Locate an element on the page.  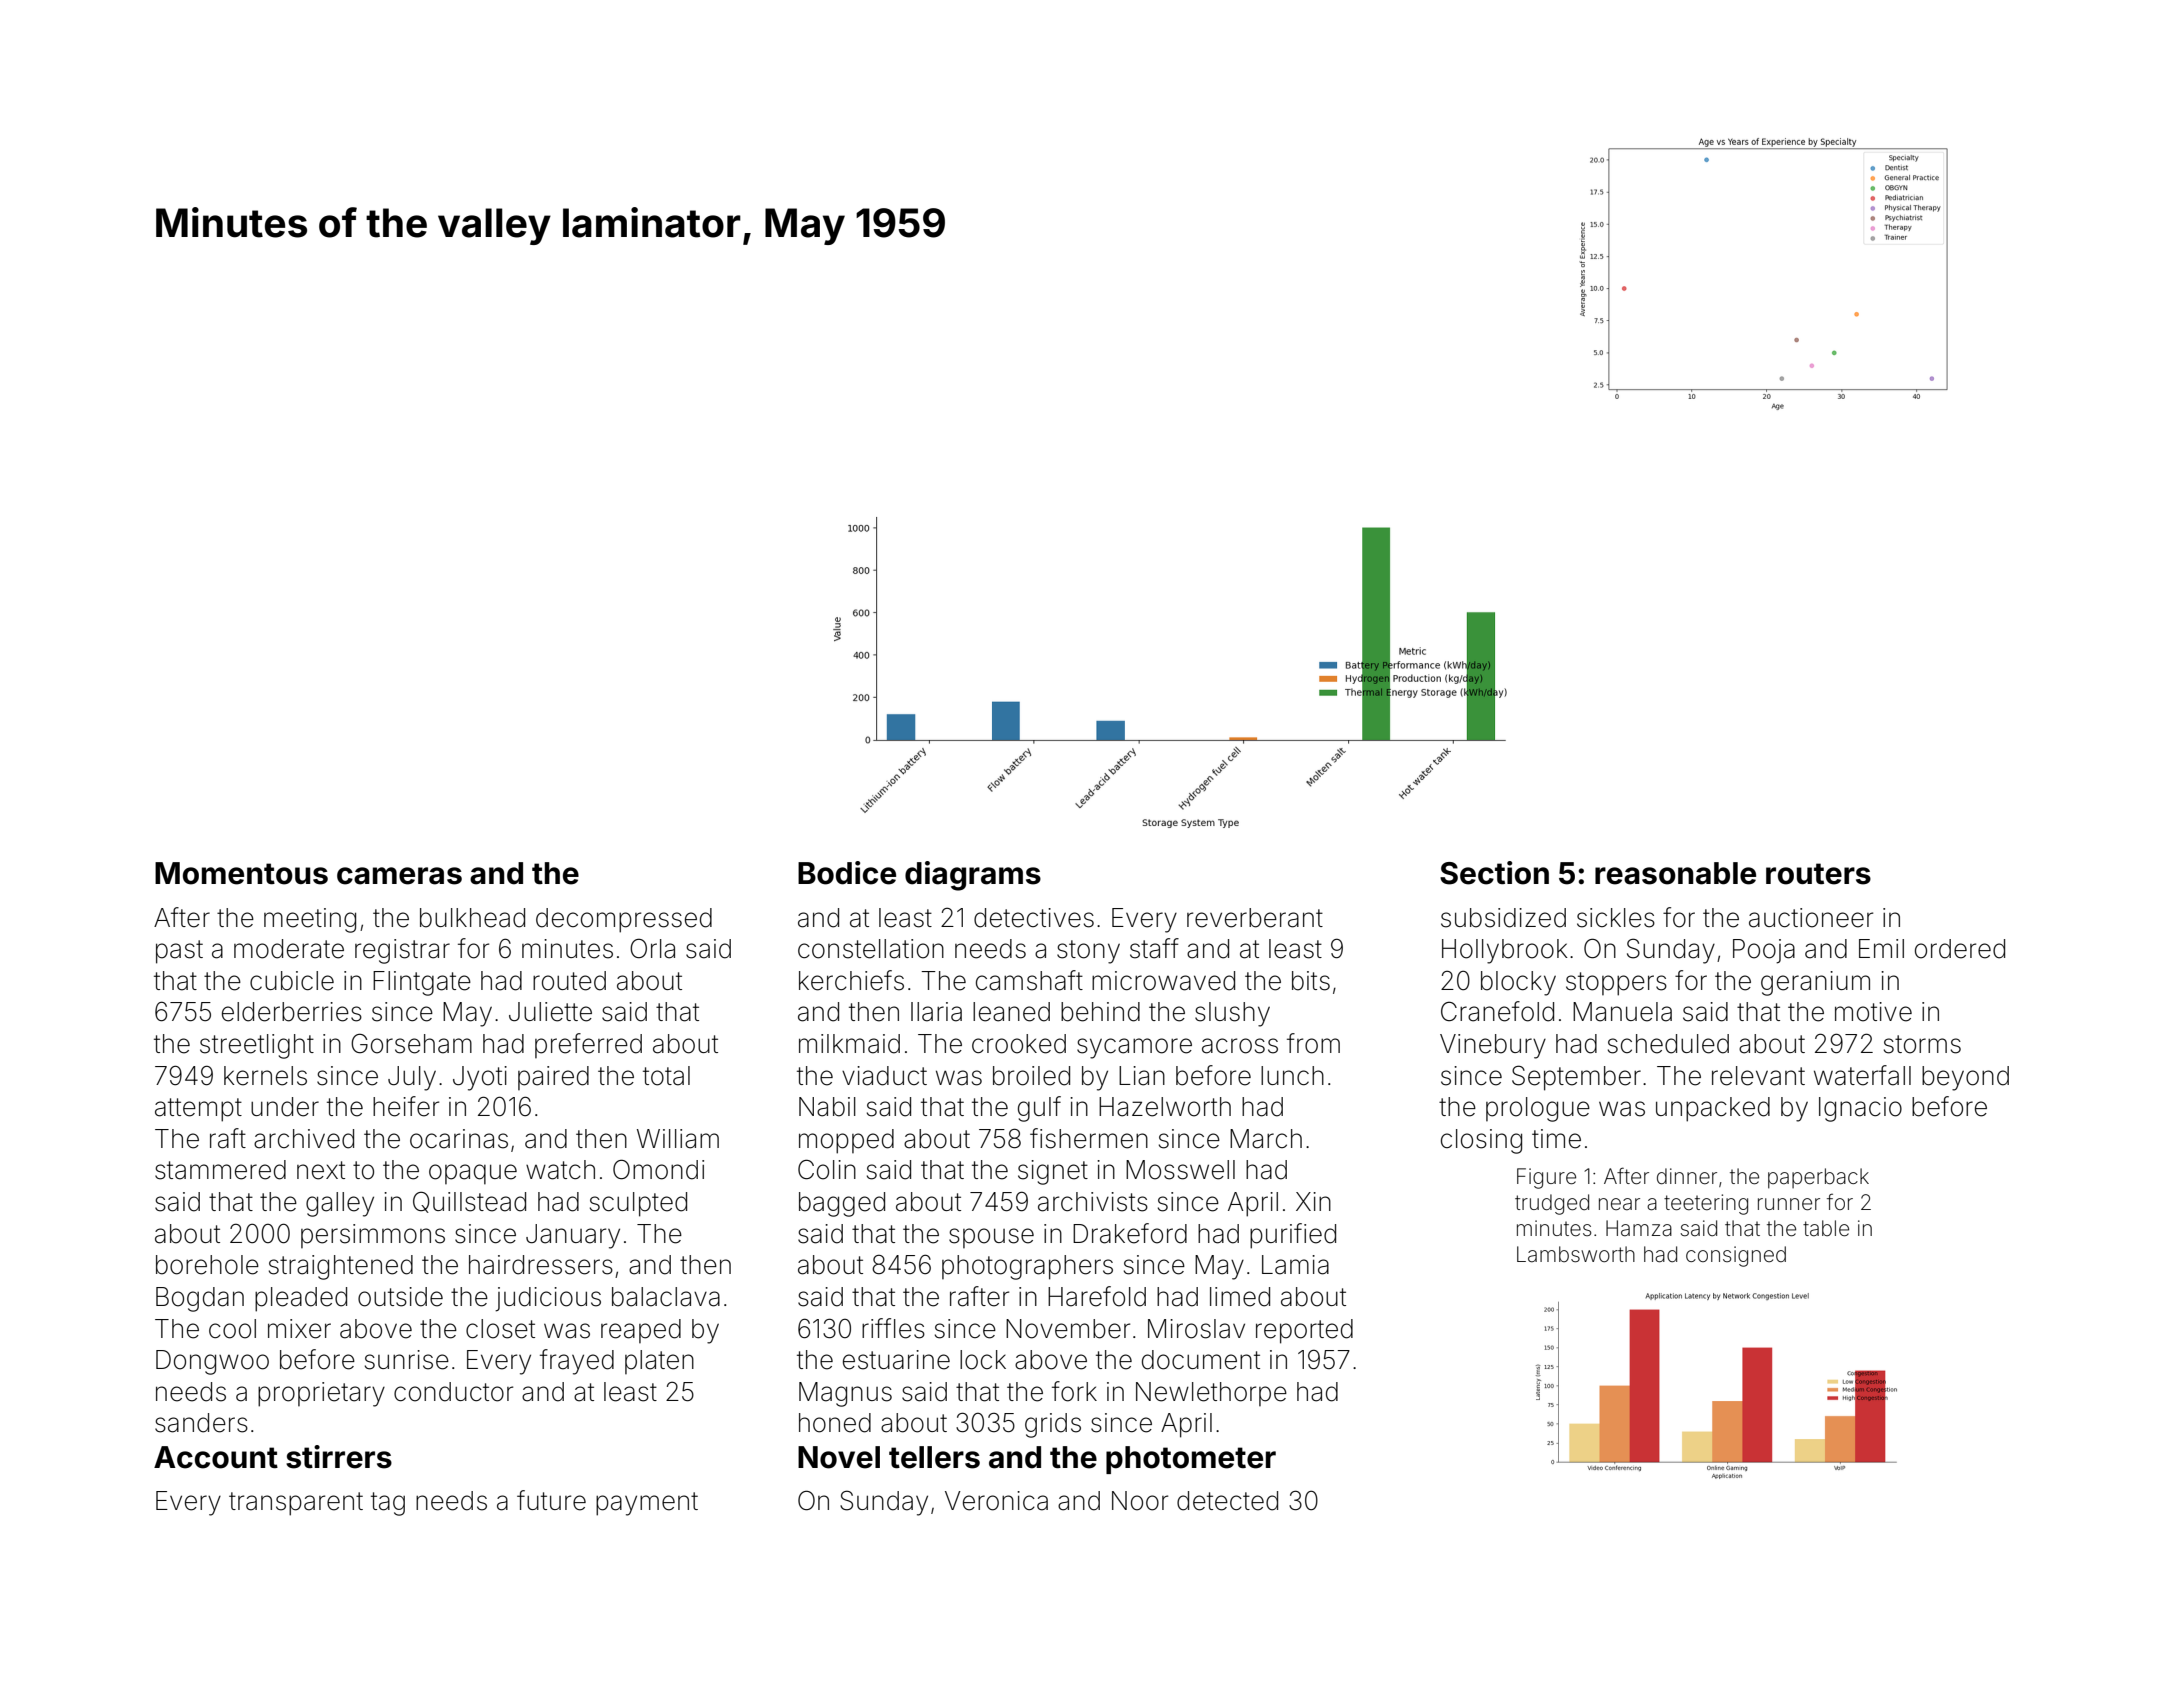
cameras is located at coordinates (399, 876).
